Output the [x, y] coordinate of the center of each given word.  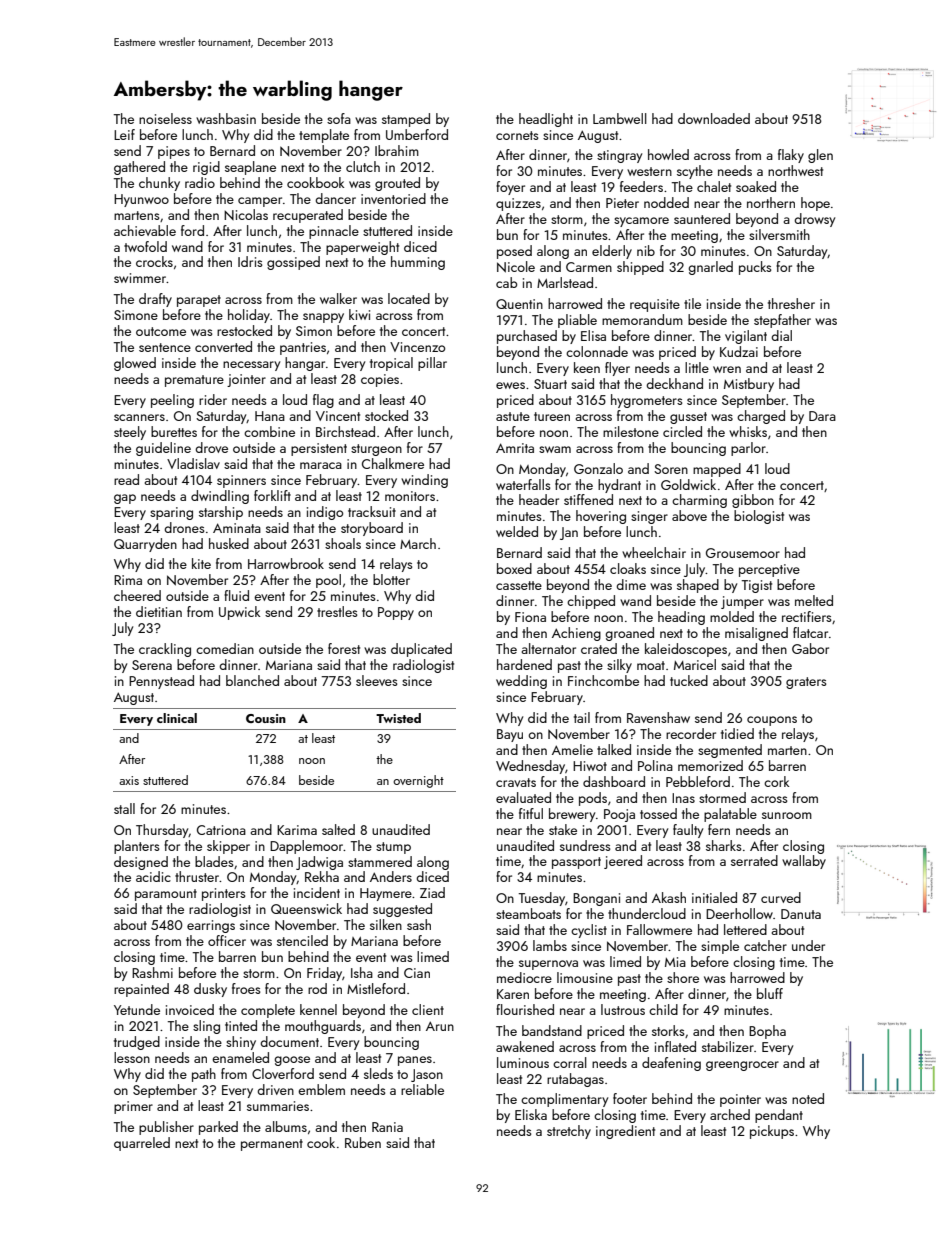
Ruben [363, 1142]
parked [218, 1128]
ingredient [625, 1132]
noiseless [165, 118]
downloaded [714, 118]
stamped [406, 120]
